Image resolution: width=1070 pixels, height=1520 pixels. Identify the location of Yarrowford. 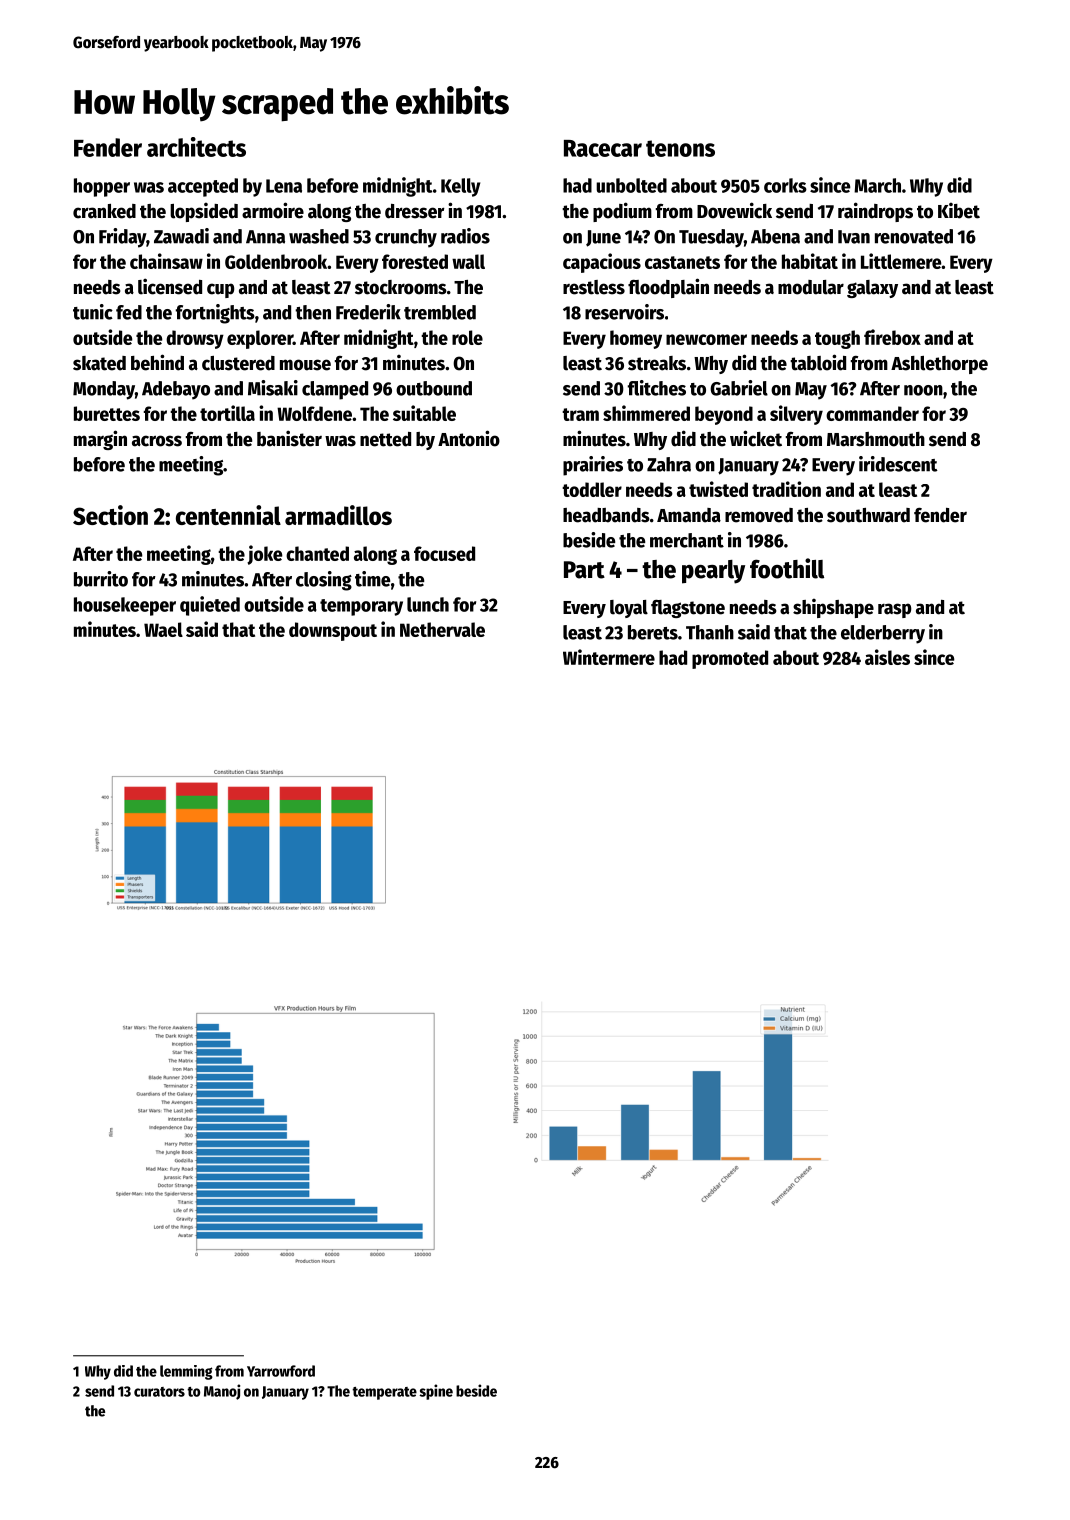
(281, 1371).
